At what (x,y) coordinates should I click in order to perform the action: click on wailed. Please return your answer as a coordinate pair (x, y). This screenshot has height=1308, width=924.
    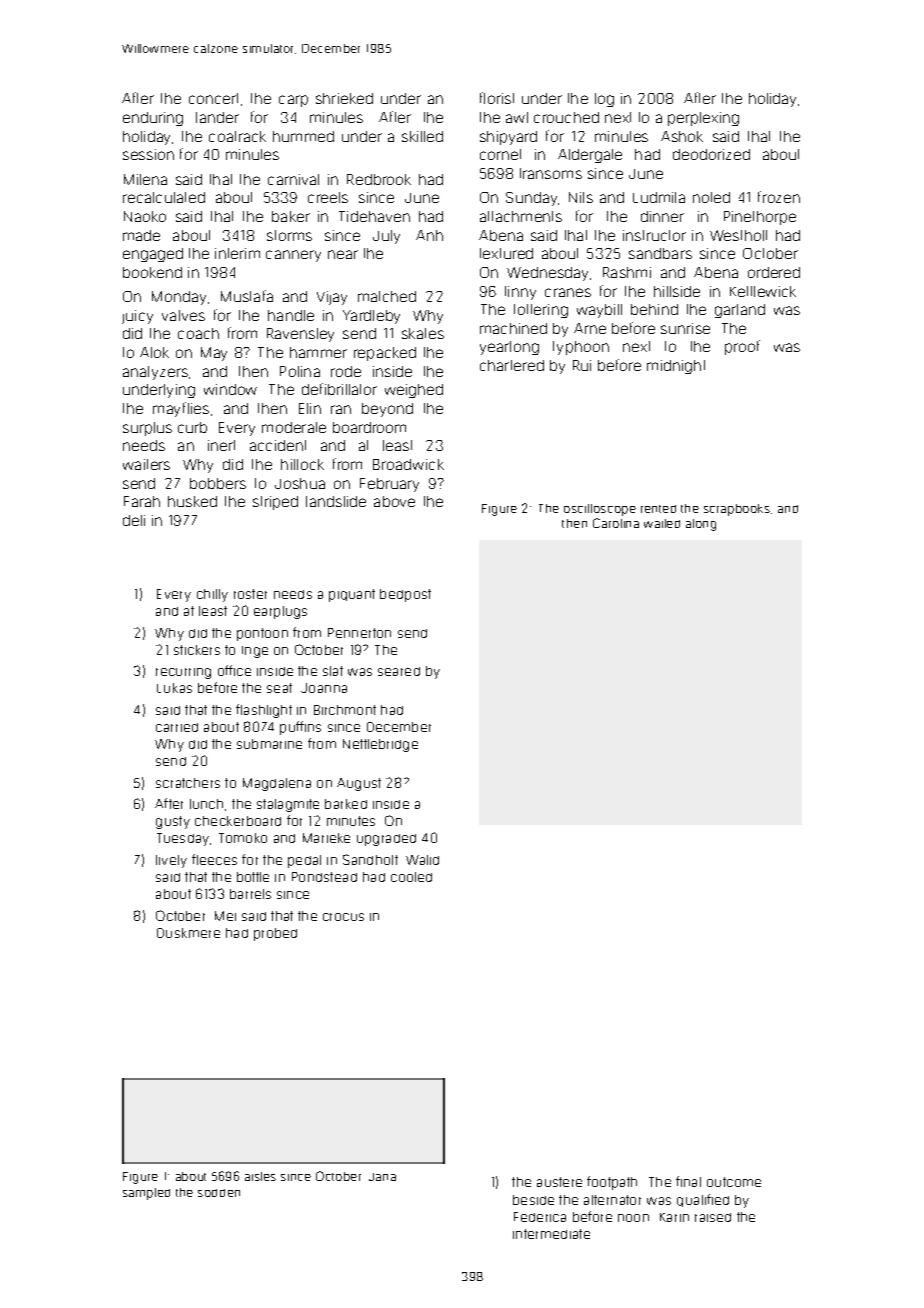
    Looking at the image, I should click on (662, 523).
